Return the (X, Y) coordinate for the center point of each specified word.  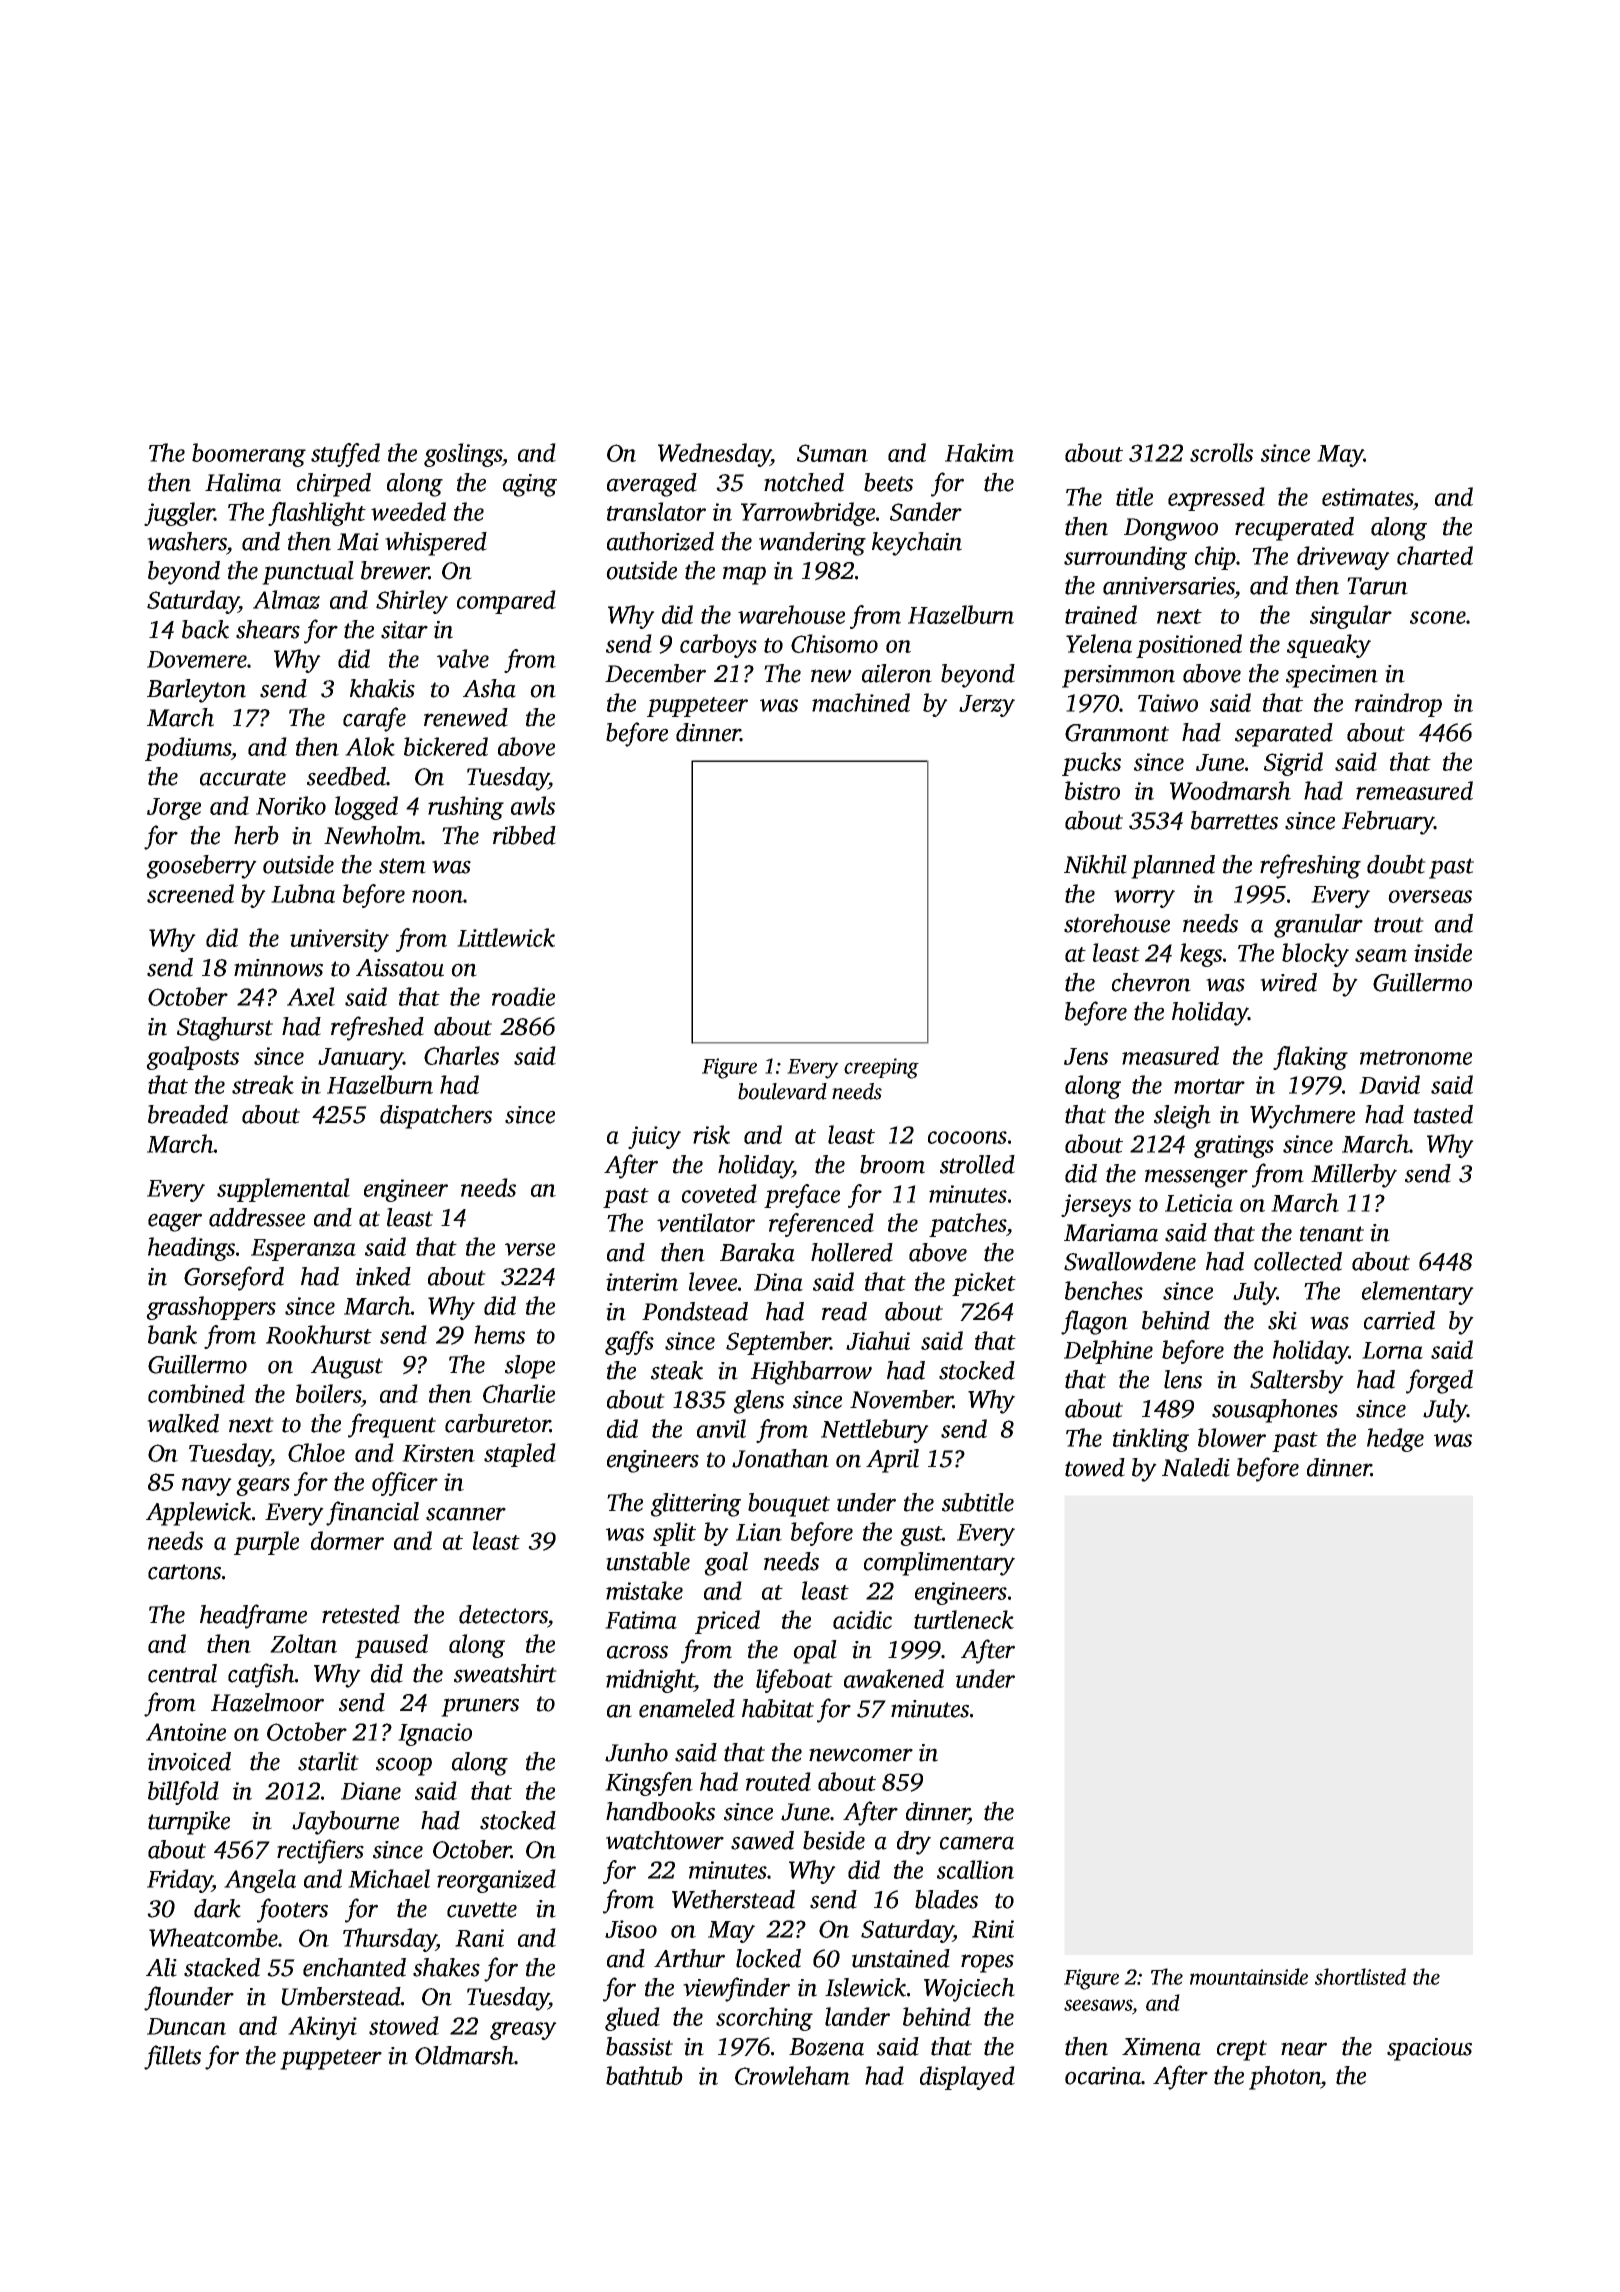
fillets (172, 2057)
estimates (1367, 497)
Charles (461, 1055)
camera (977, 1843)
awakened (894, 1678)
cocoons (967, 1137)
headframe (253, 1616)
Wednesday (714, 455)
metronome (1416, 1057)
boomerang (249, 455)
